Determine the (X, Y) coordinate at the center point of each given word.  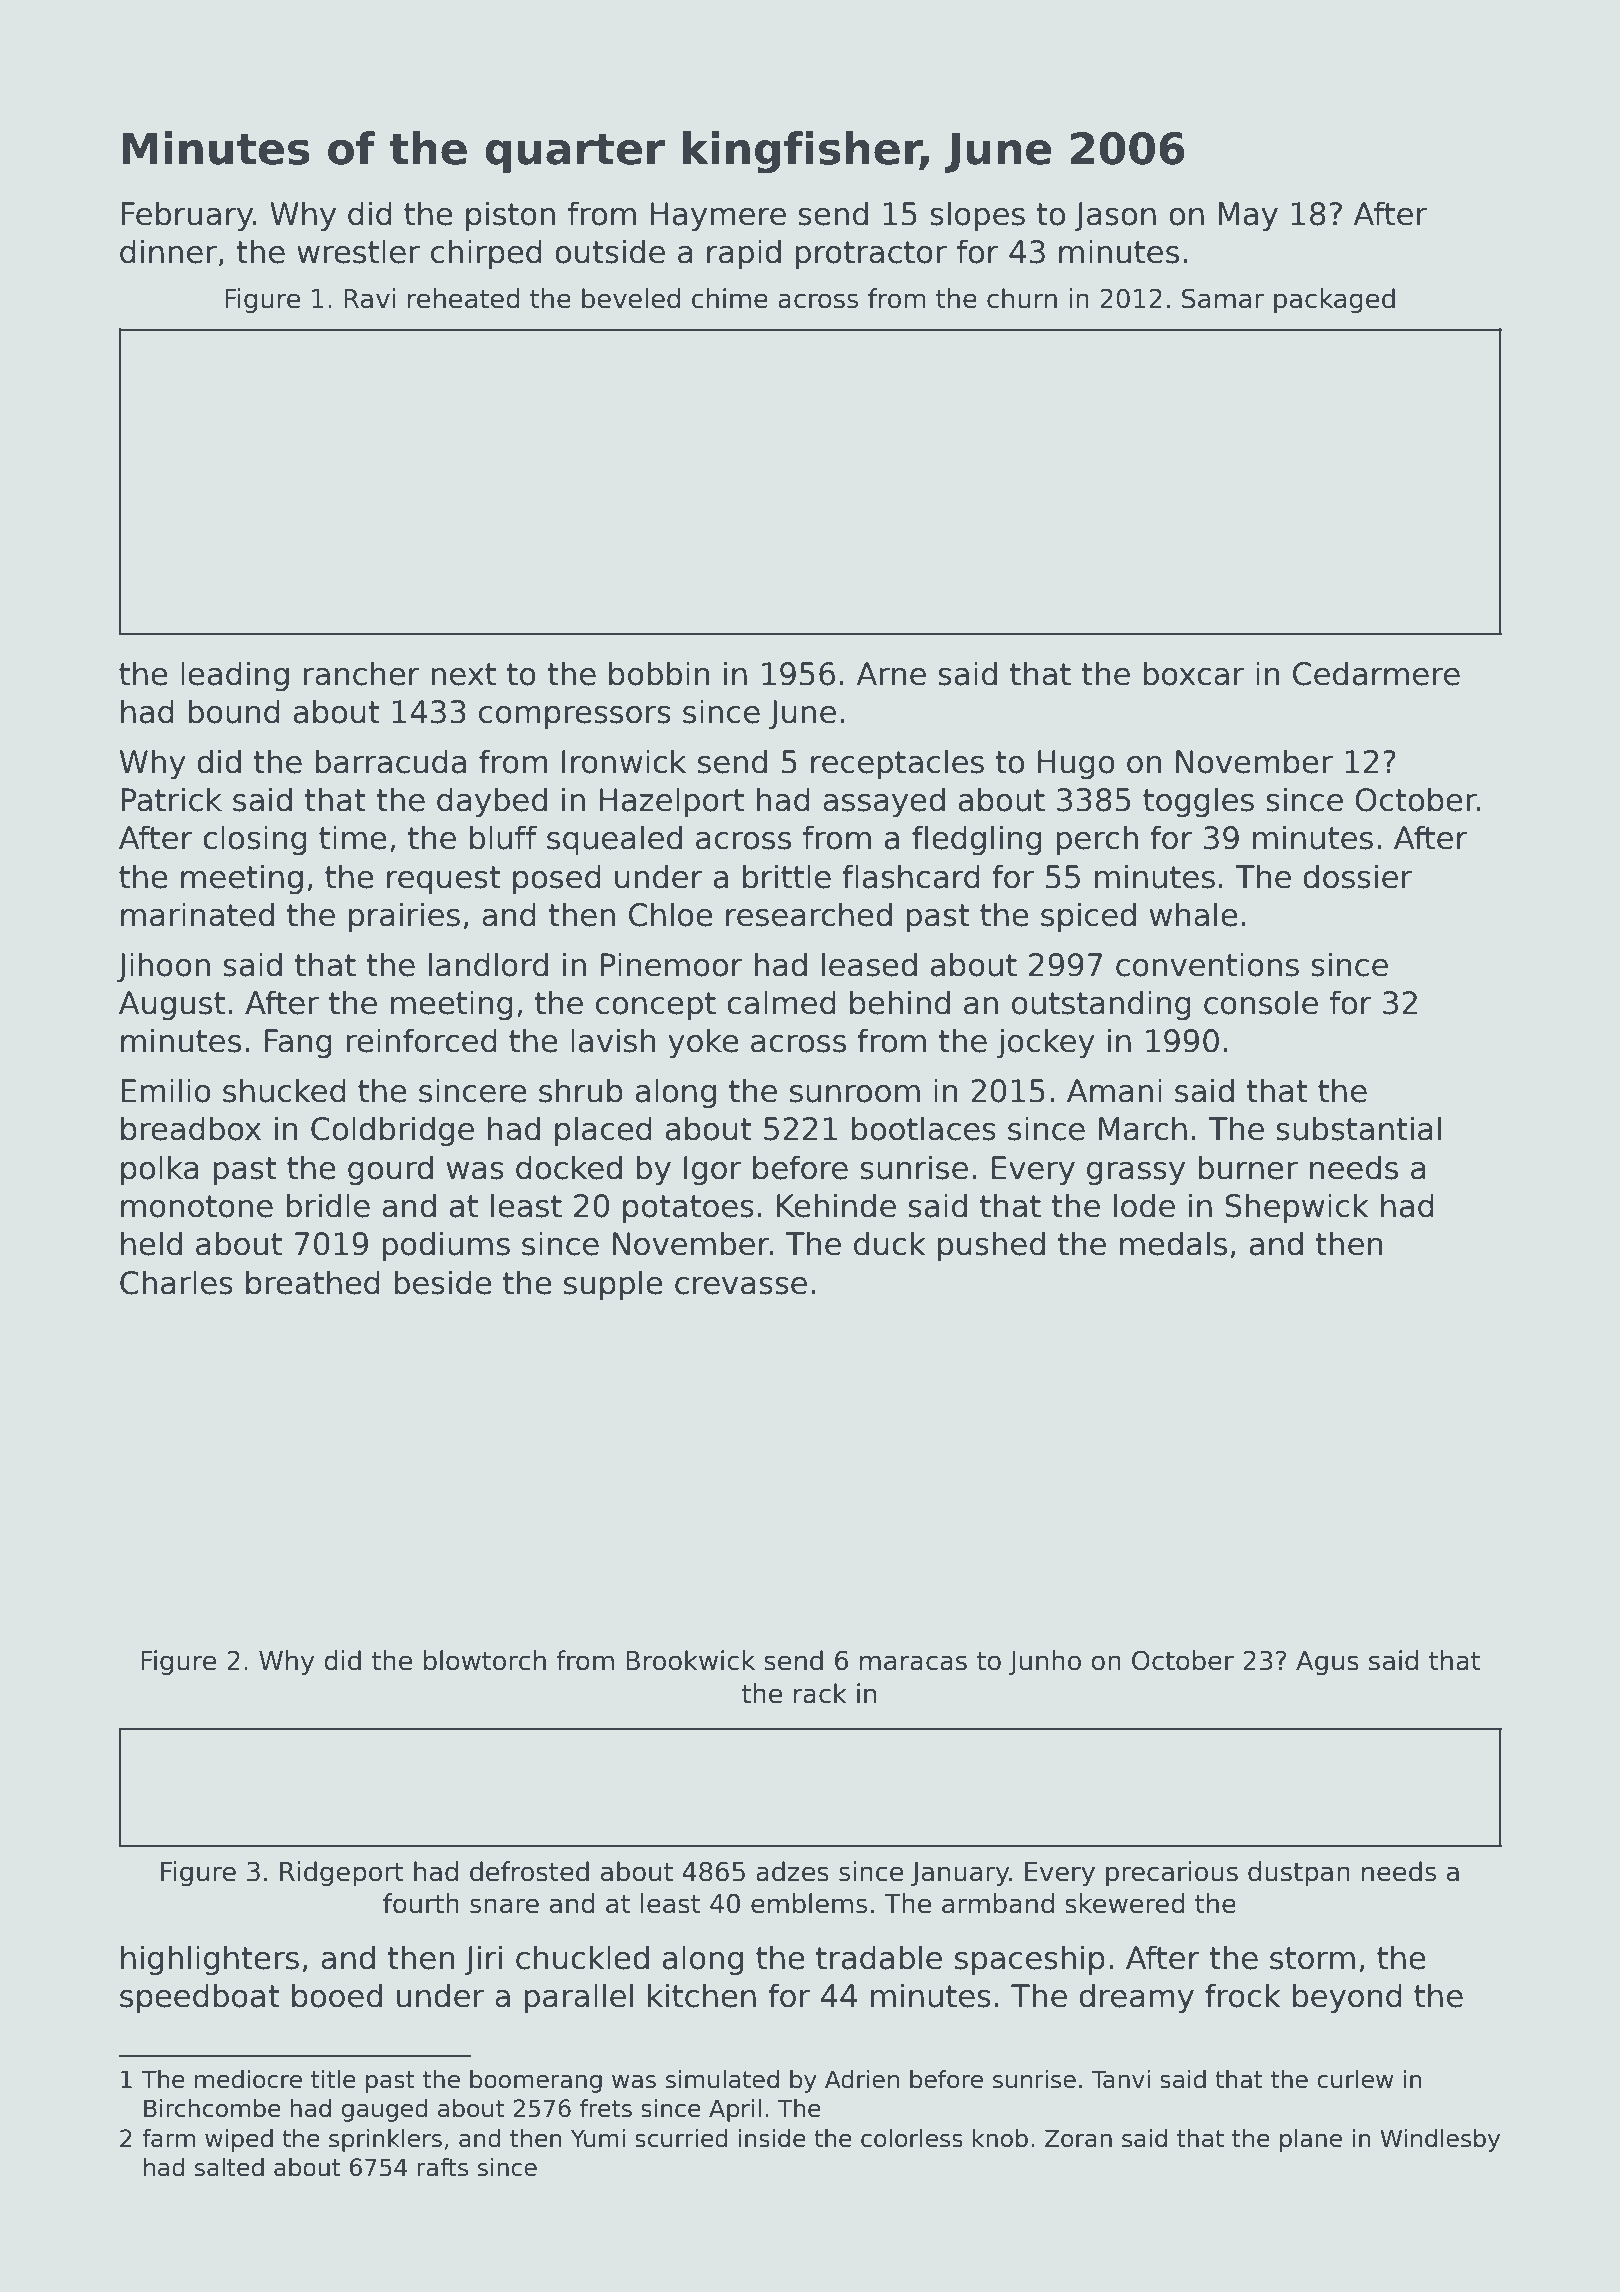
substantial (1358, 1128)
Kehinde (836, 1205)
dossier (1357, 876)
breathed (313, 1282)
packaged (1334, 301)
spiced (1088, 917)
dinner (168, 251)
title (333, 2079)
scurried (681, 2138)
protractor (871, 255)
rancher (361, 673)
